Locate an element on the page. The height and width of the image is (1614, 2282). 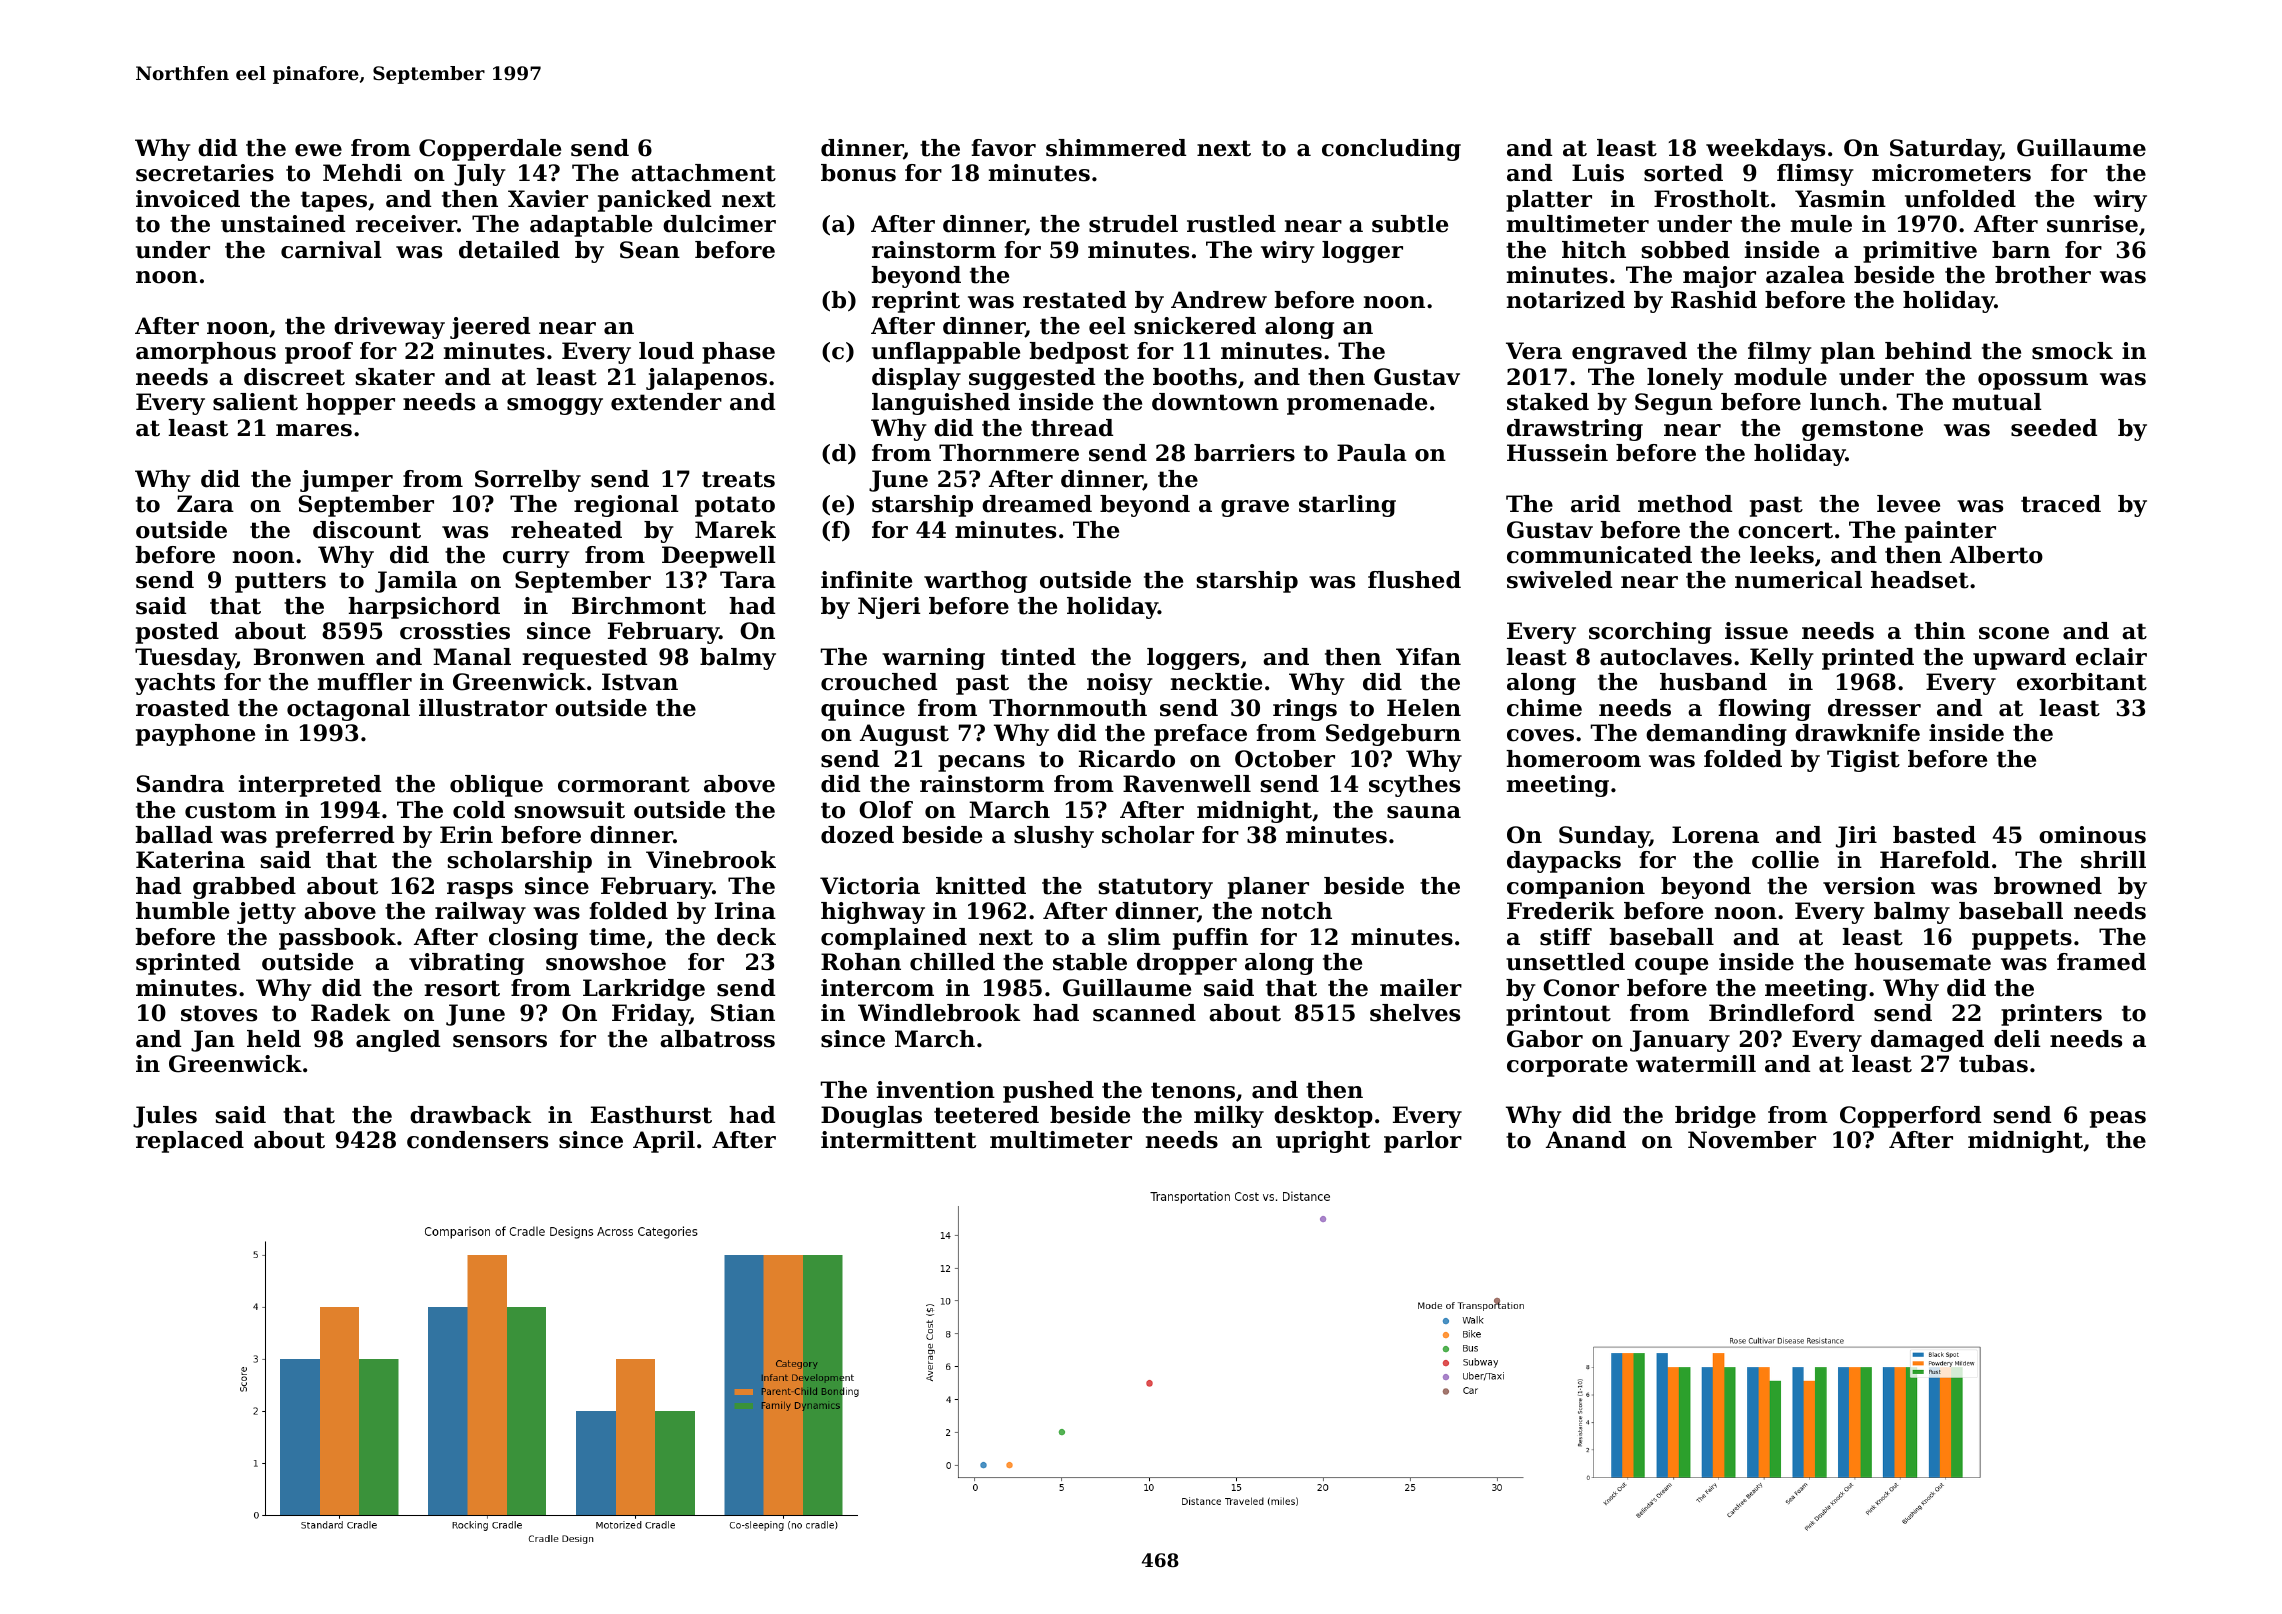
bedpost is located at coordinates (1079, 353).
